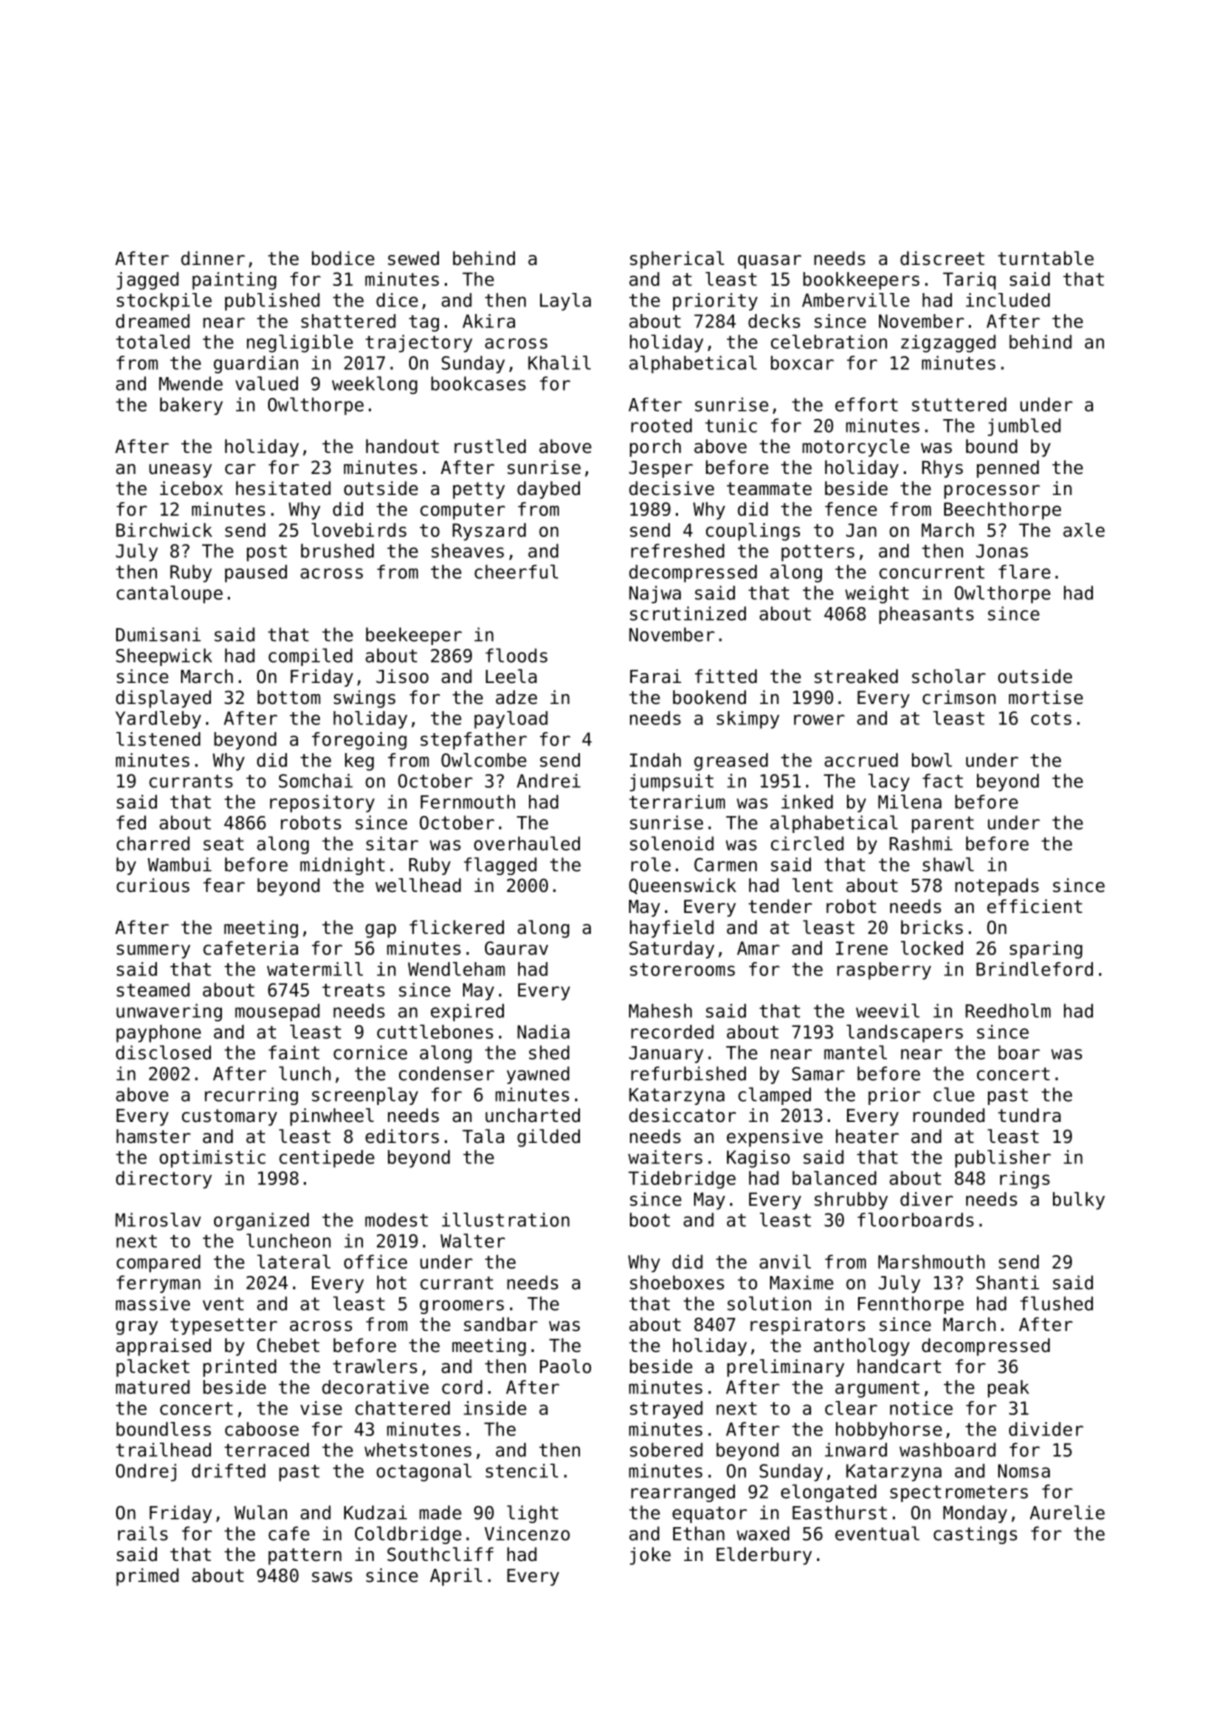 This screenshot has height=1734, width=1226. I want to click on spherical, so click(677, 260).
